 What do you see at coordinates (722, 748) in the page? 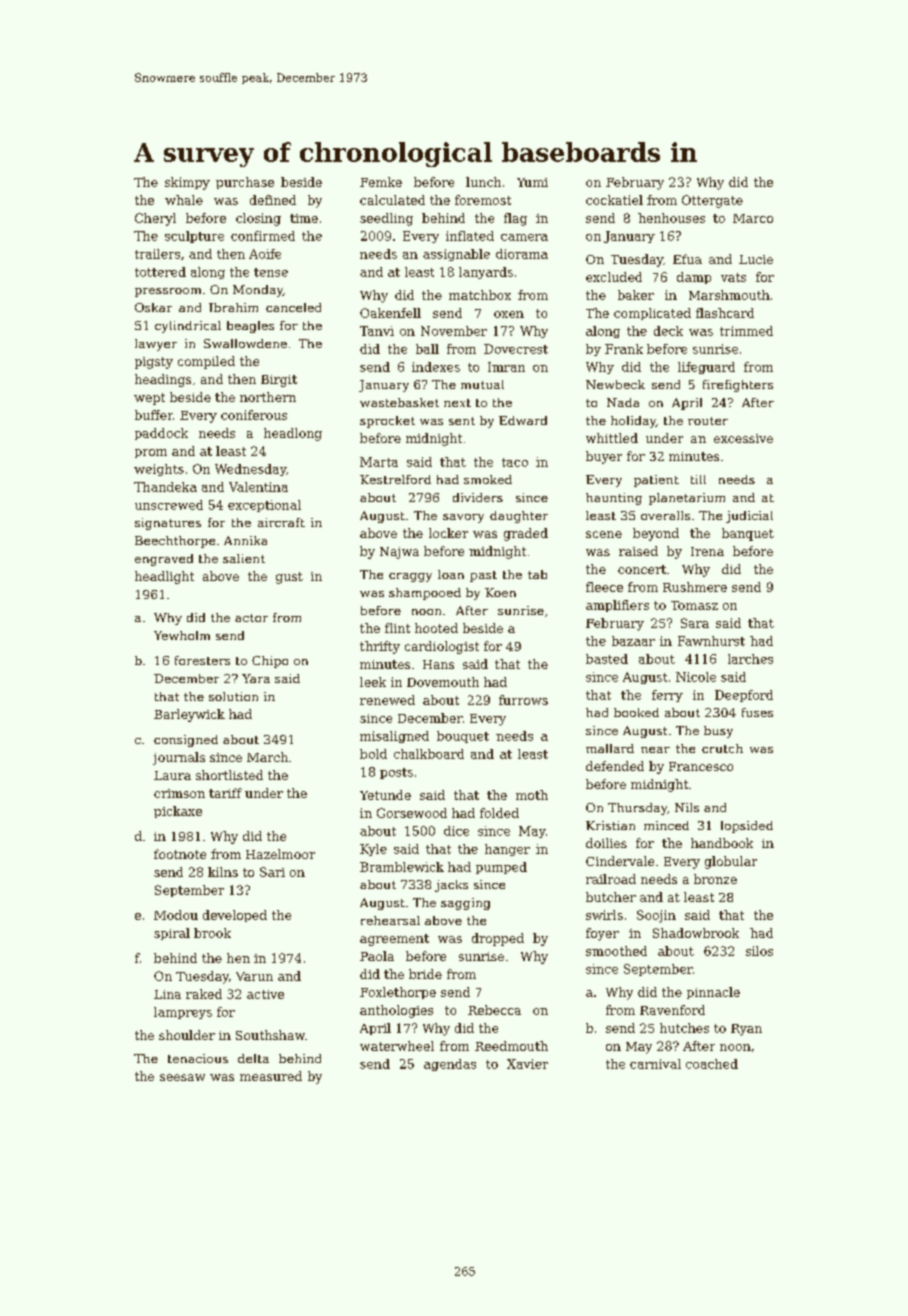
I see `crutch` at bounding box center [722, 748].
